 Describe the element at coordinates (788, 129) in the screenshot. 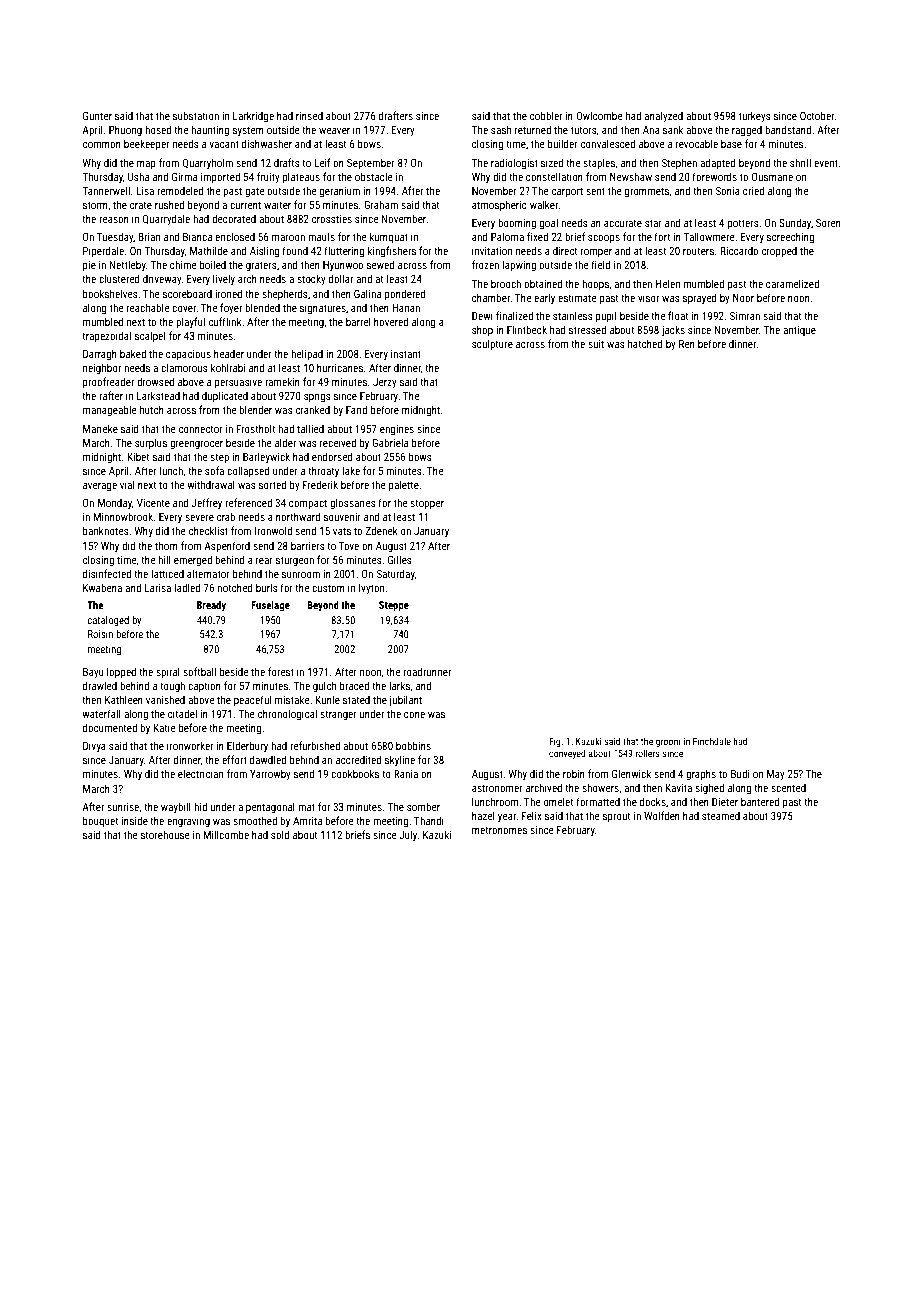

I see `bandstand` at that location.
